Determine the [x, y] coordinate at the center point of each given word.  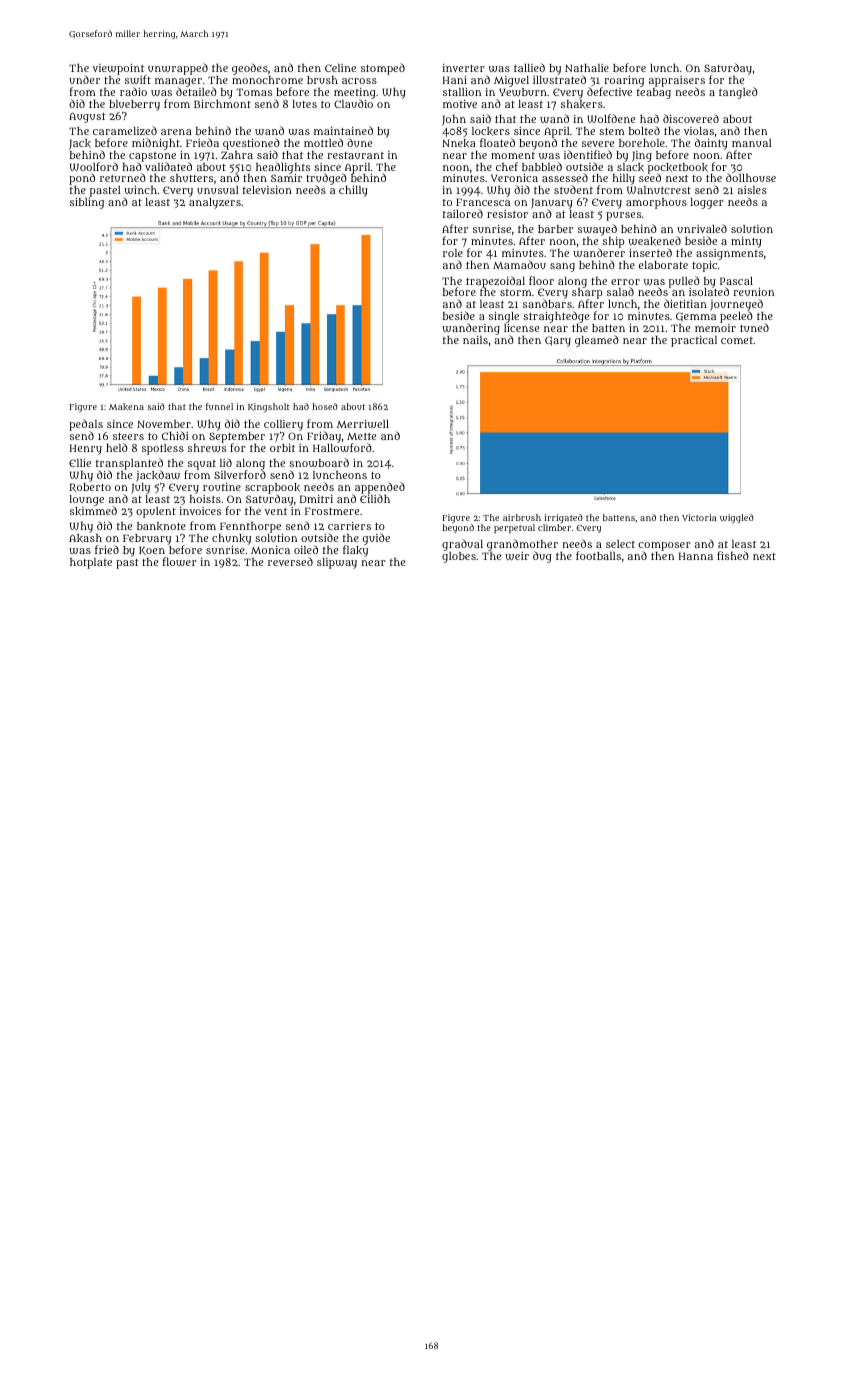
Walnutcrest [659, 190]
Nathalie [587, 68]
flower [180, 561]
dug [542, 557]
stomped [383, 69]
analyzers [215, 203]
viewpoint [119, 70]
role [453, 253]
